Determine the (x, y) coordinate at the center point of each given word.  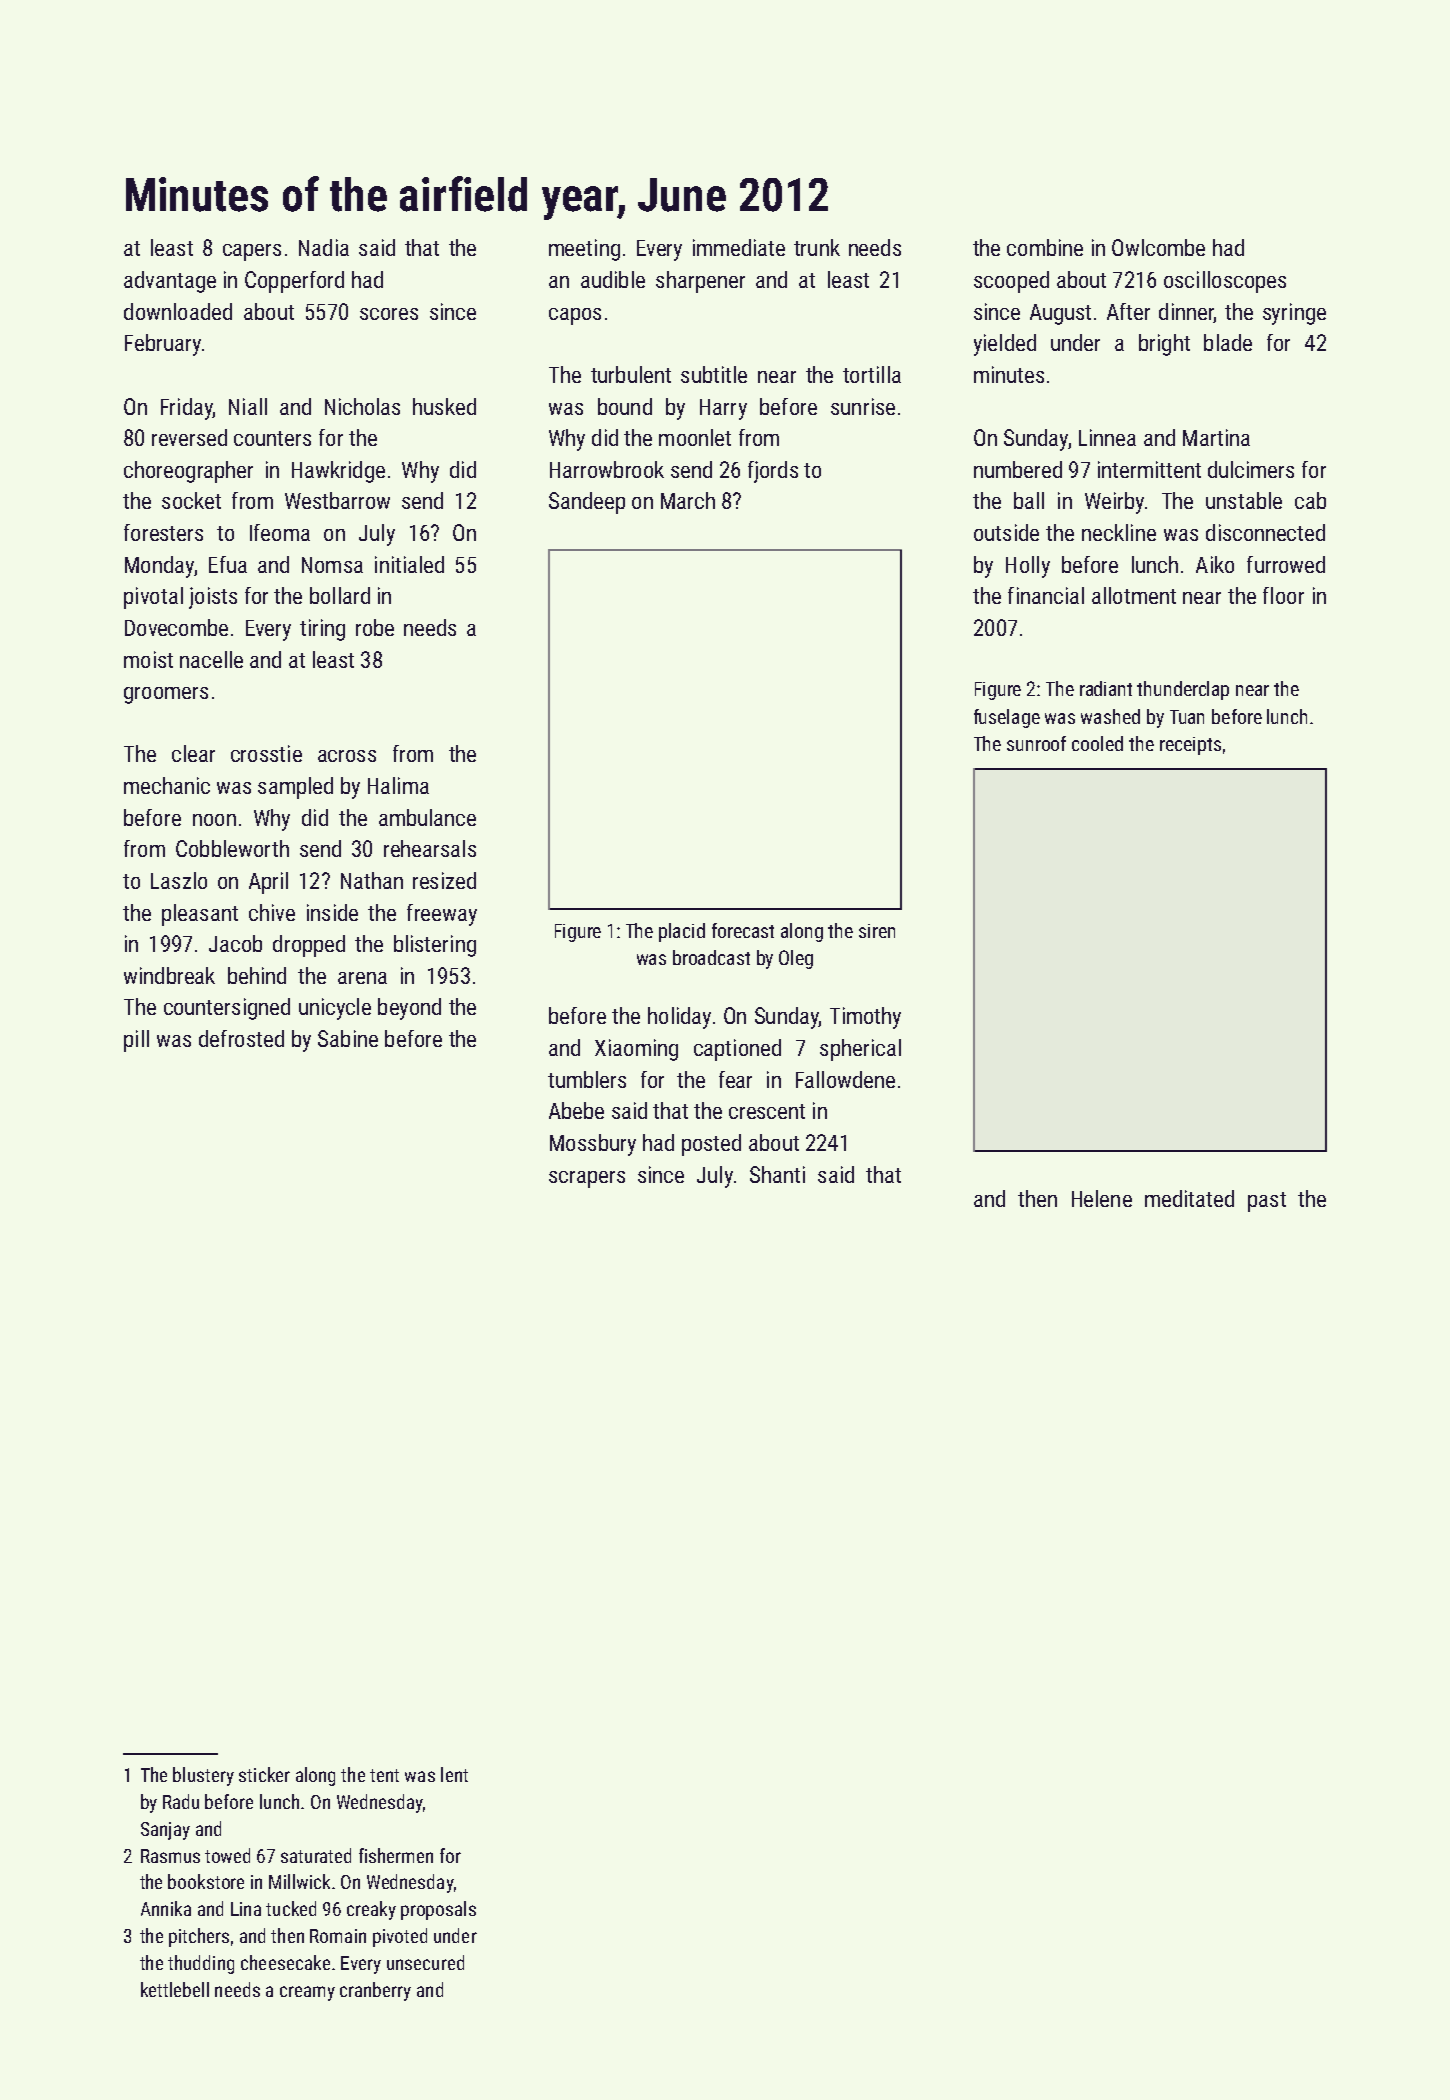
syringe (1294, 314)
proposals (438, 1910)
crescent (767, 1111)
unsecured (425, 1962)
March (688, 500)
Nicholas (362, 406)
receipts (1190, 746)
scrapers (587, 1179)
